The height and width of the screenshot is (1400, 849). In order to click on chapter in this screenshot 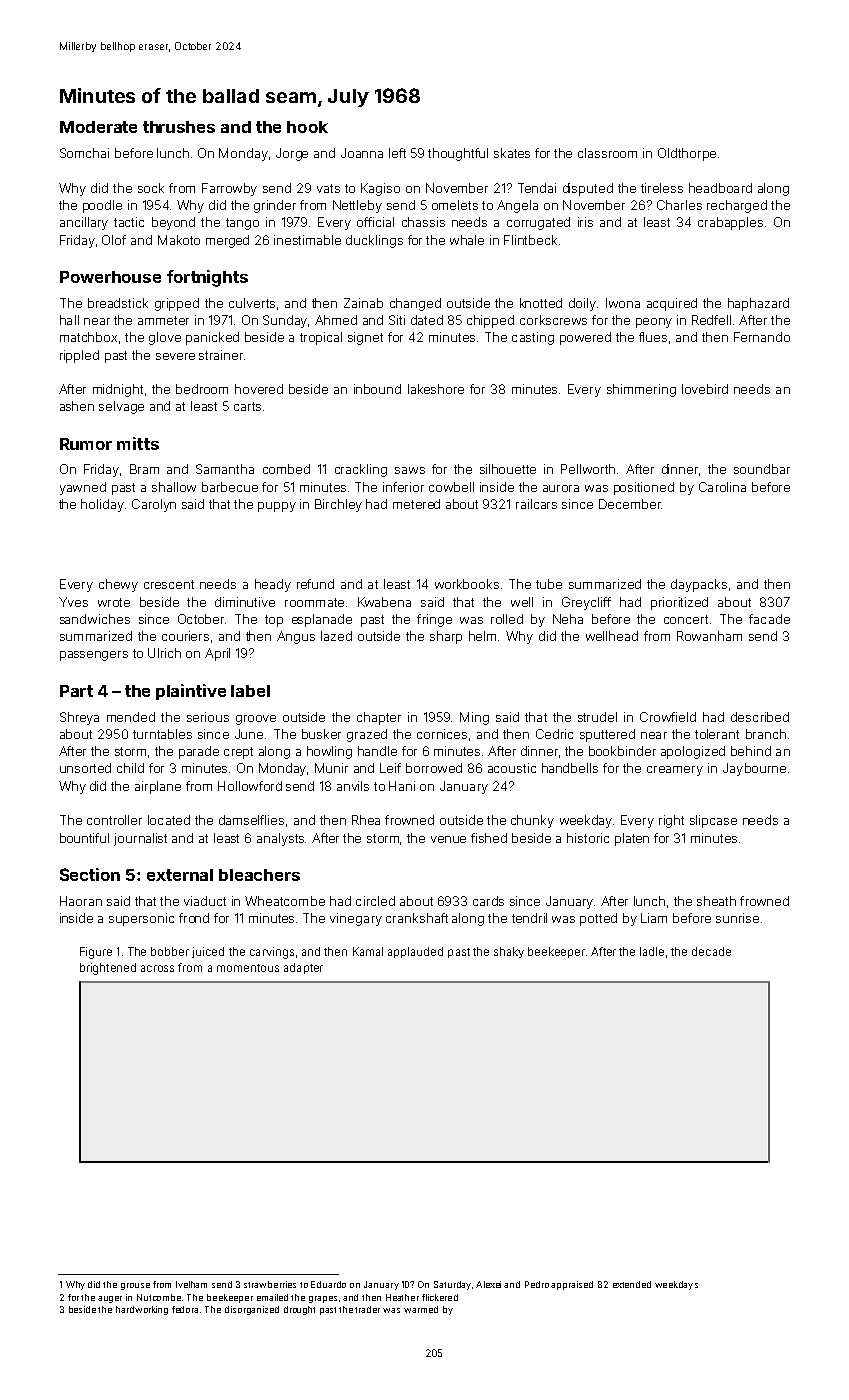, I will do `click(379, 718)`.
